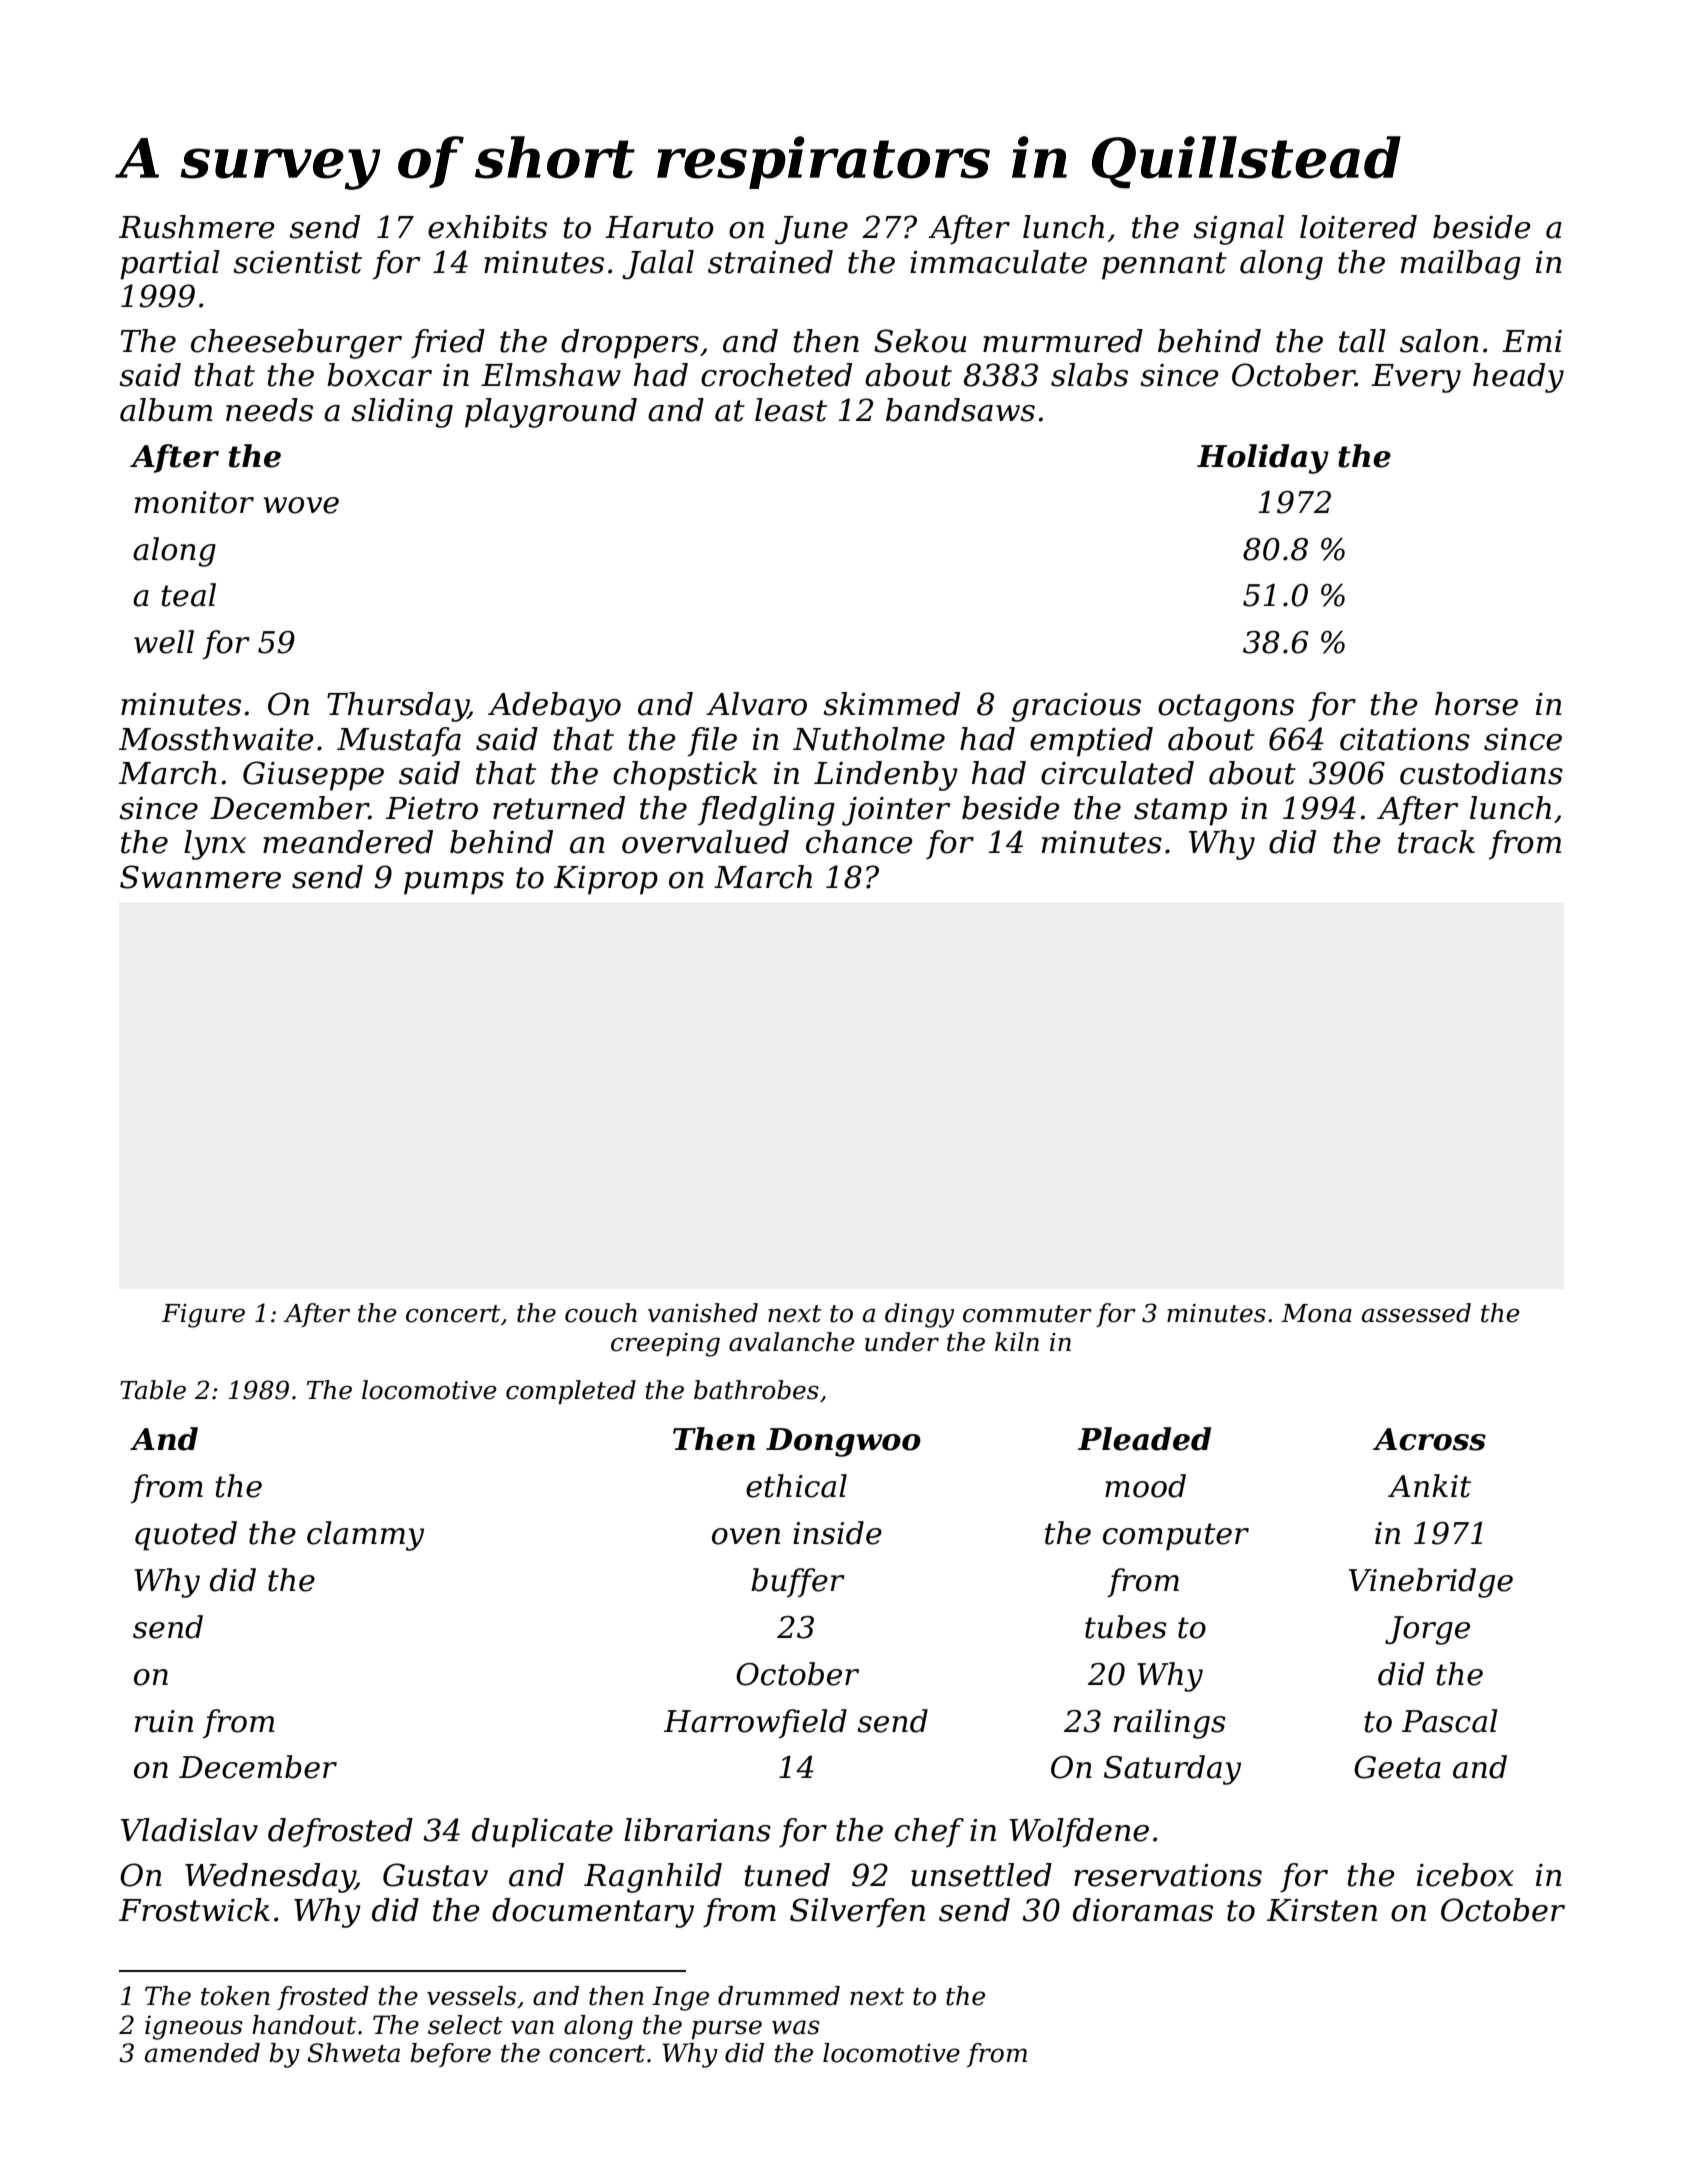  What do you see at coordinates (542, 1833) in the image?
I see `duplicate` at bounding box center [542, 1833].
